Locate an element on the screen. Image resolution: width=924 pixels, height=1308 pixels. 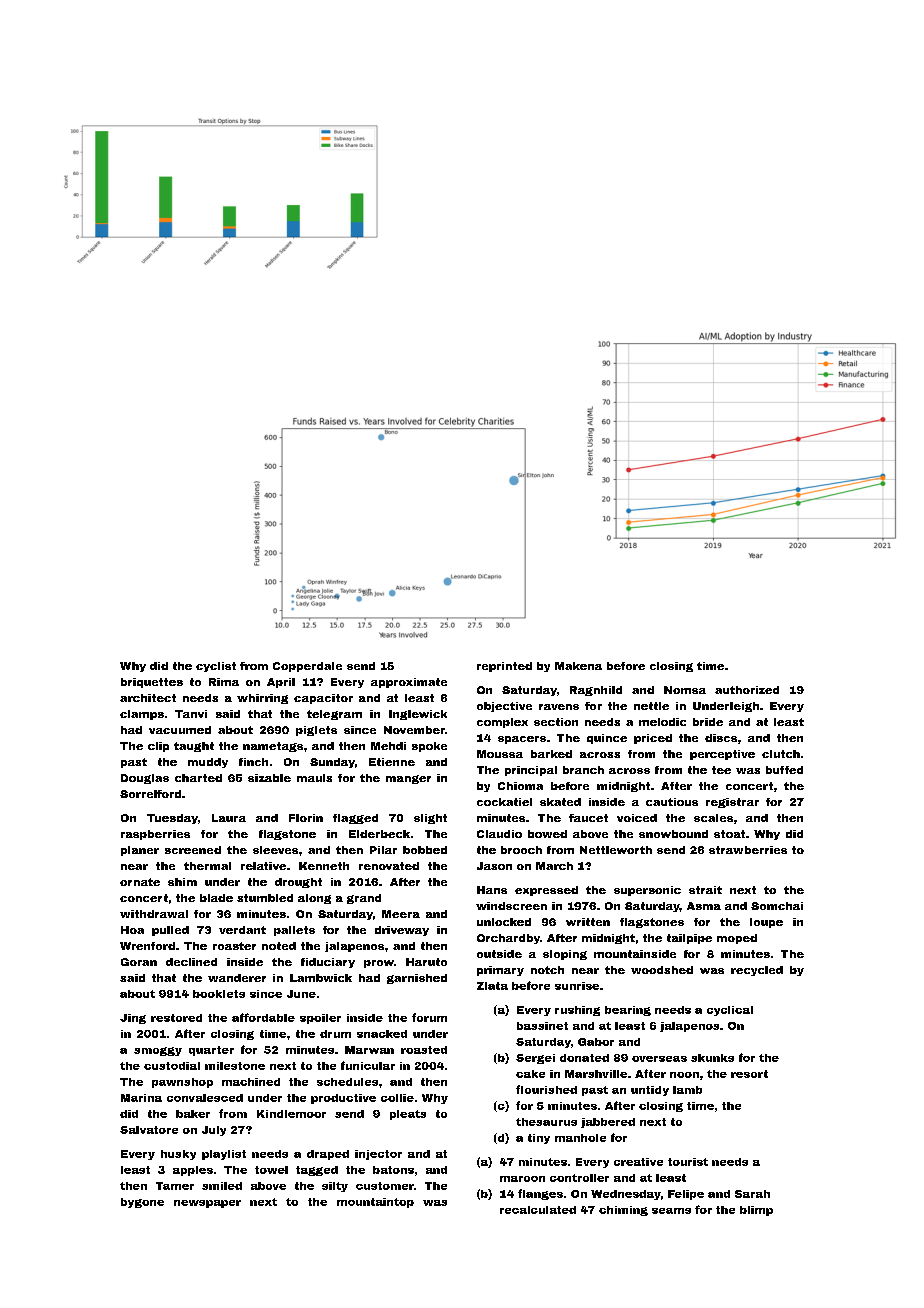
thesaurus is located at coordinates (546, 1122).
